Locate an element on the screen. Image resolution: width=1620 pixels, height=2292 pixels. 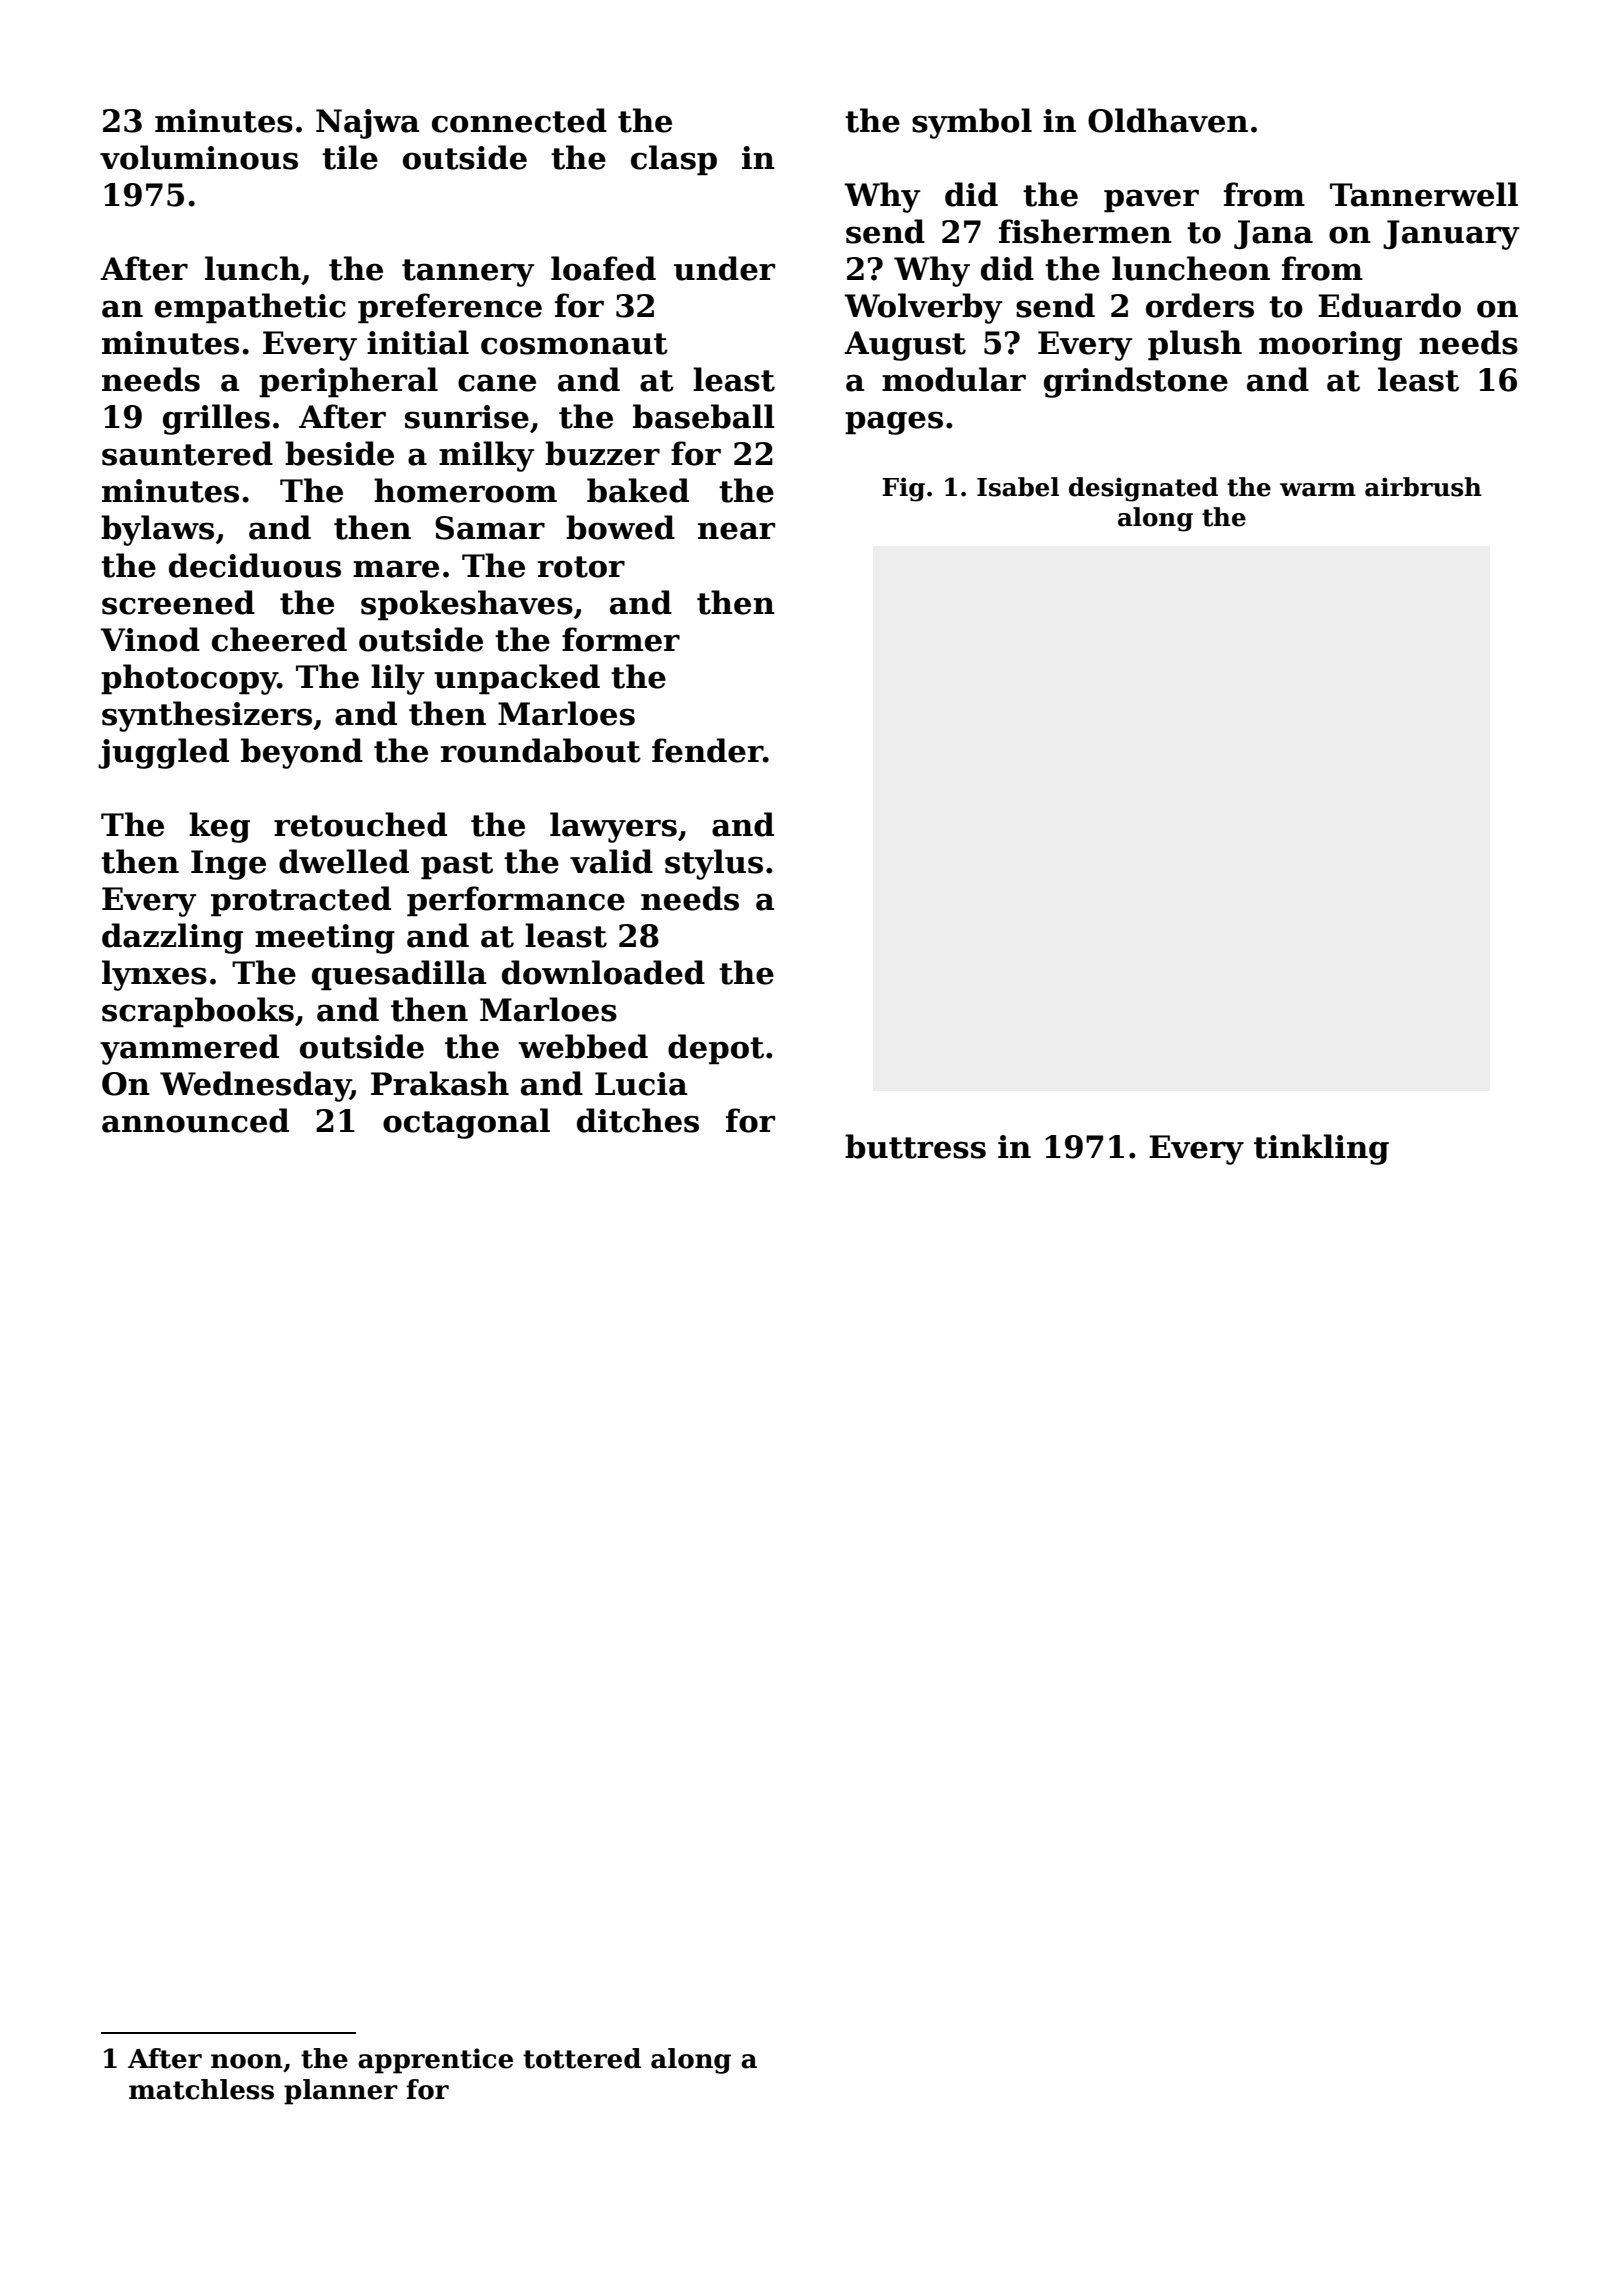
quesadilla is located at coordinates (399, 975).
